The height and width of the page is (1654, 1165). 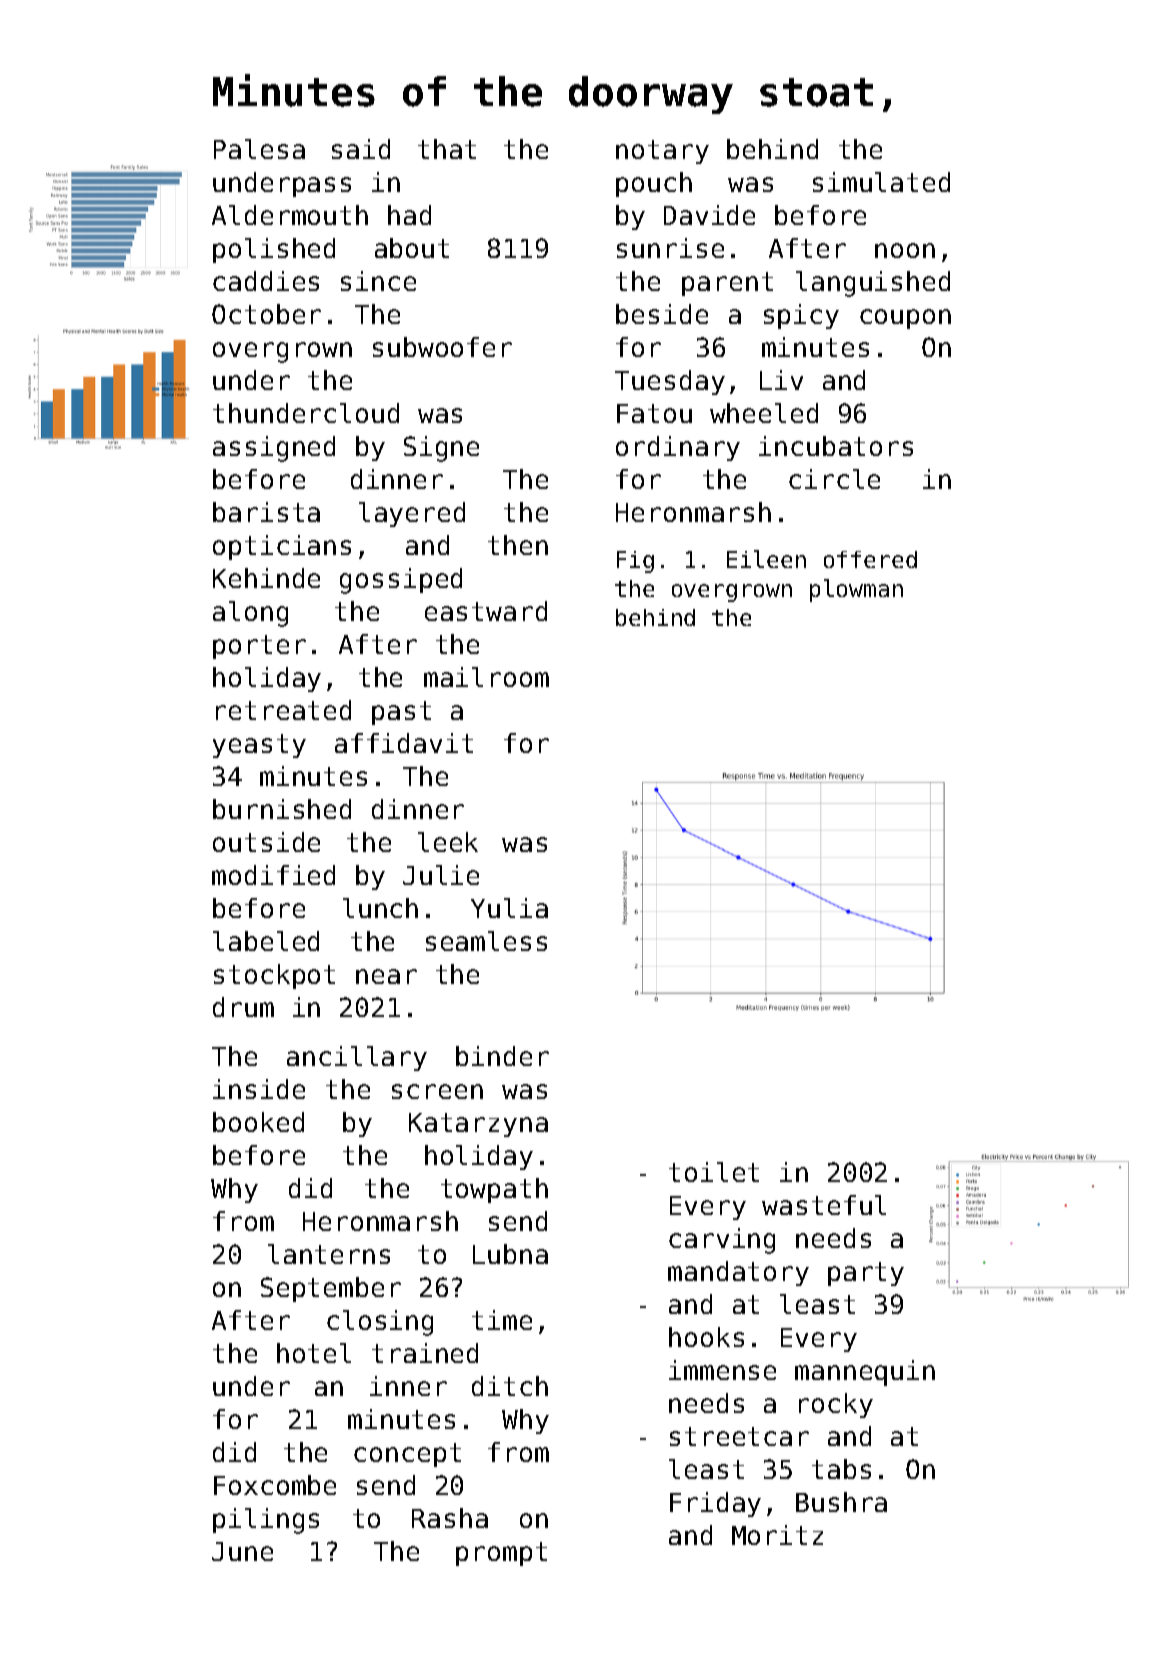 I want to click on then, so click(x=518, y=545).
